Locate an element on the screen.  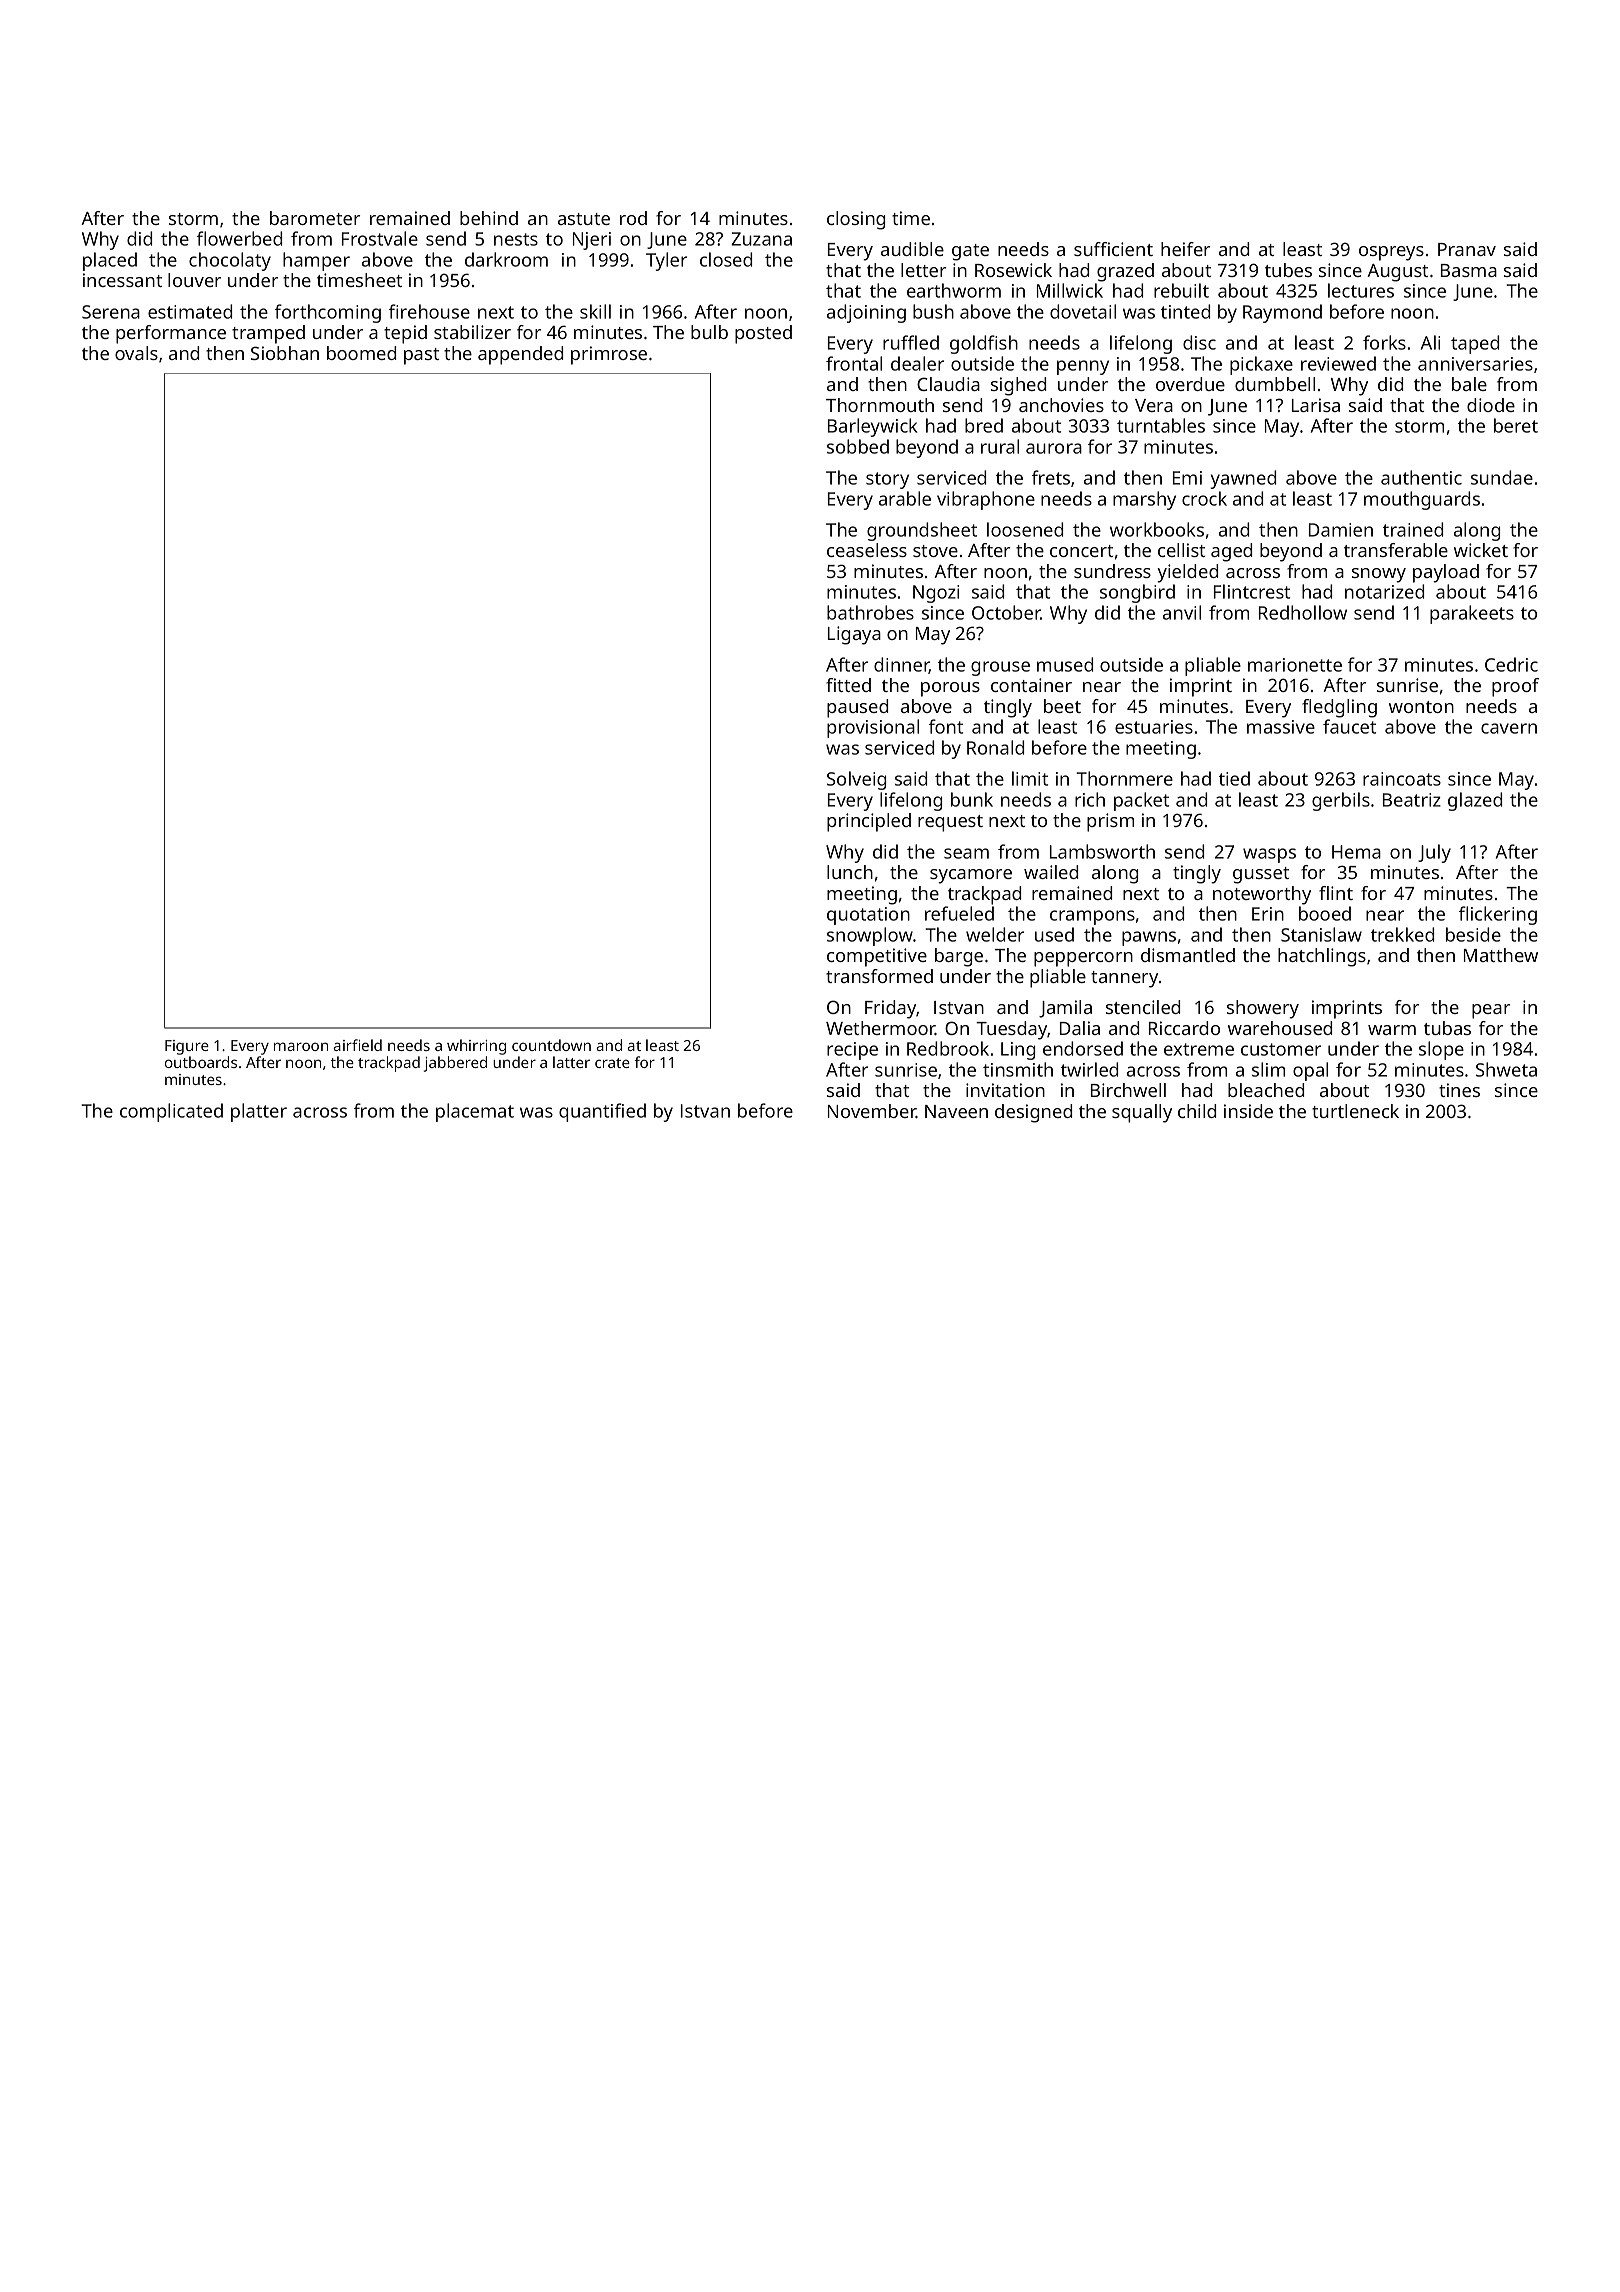
wonton is located at coordinates (1421, 707).
